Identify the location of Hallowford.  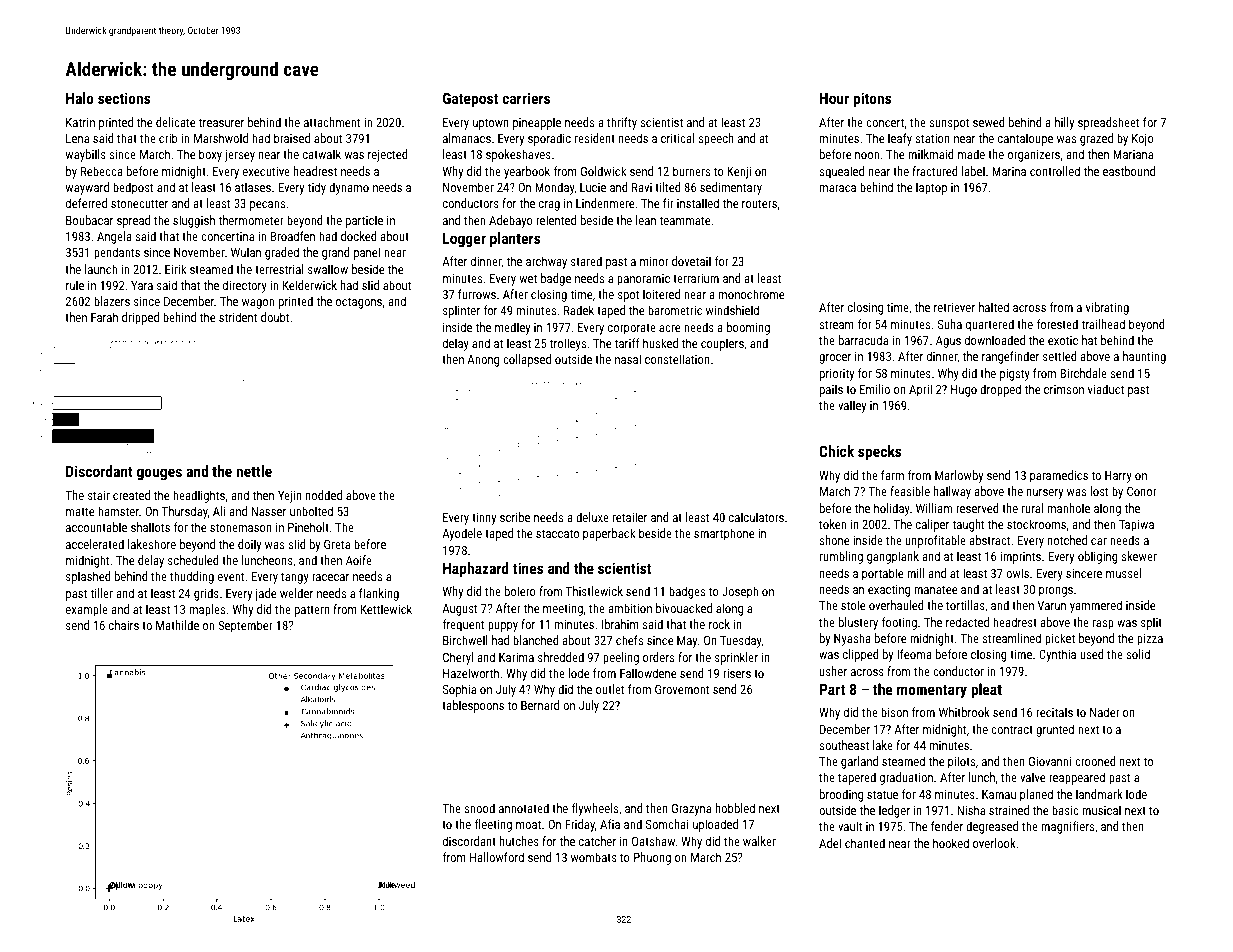
(497, 857).
